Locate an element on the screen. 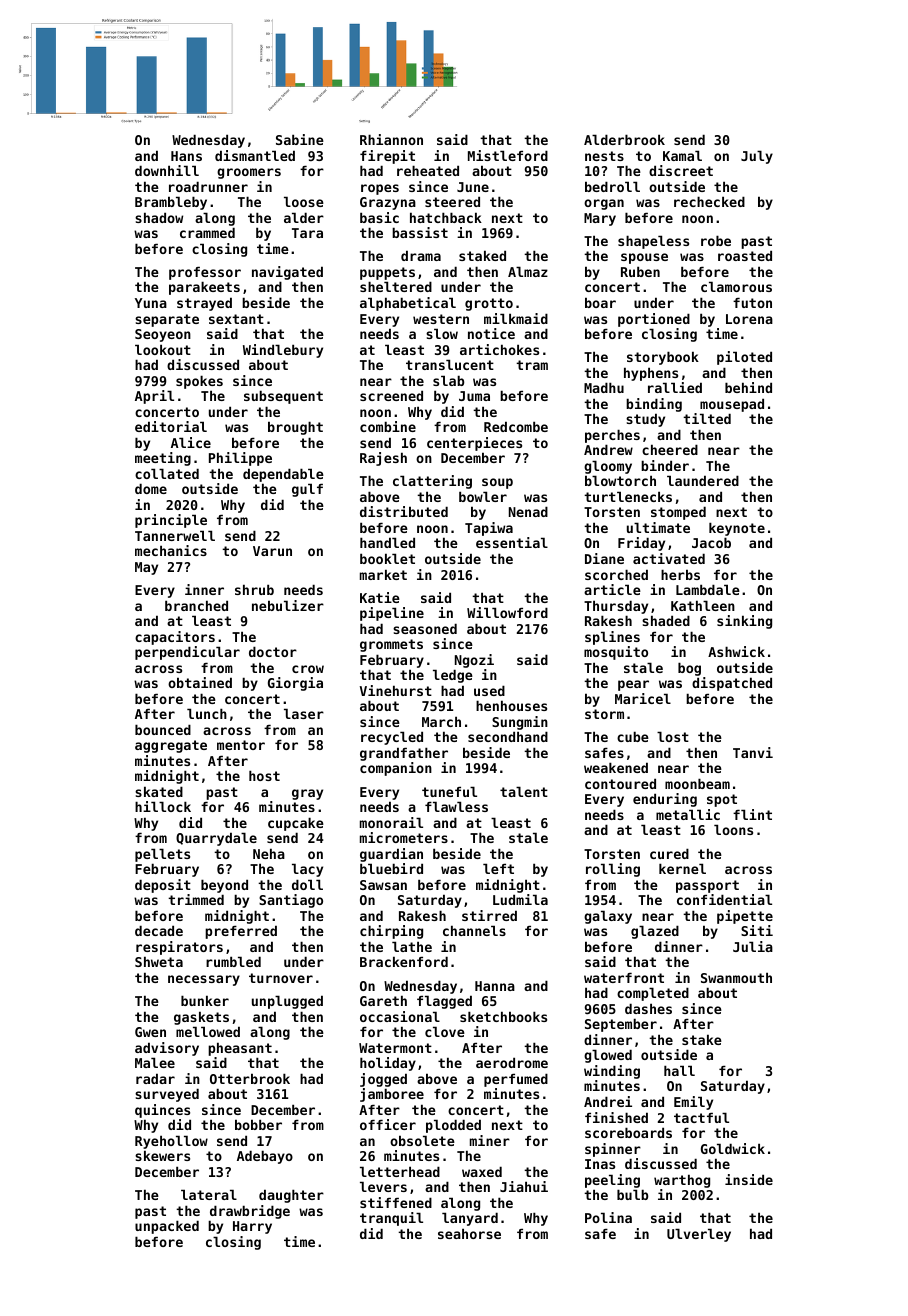 The width and height of the screenshot is (908, 1316). shrub is located at coordinates (254, 589).
